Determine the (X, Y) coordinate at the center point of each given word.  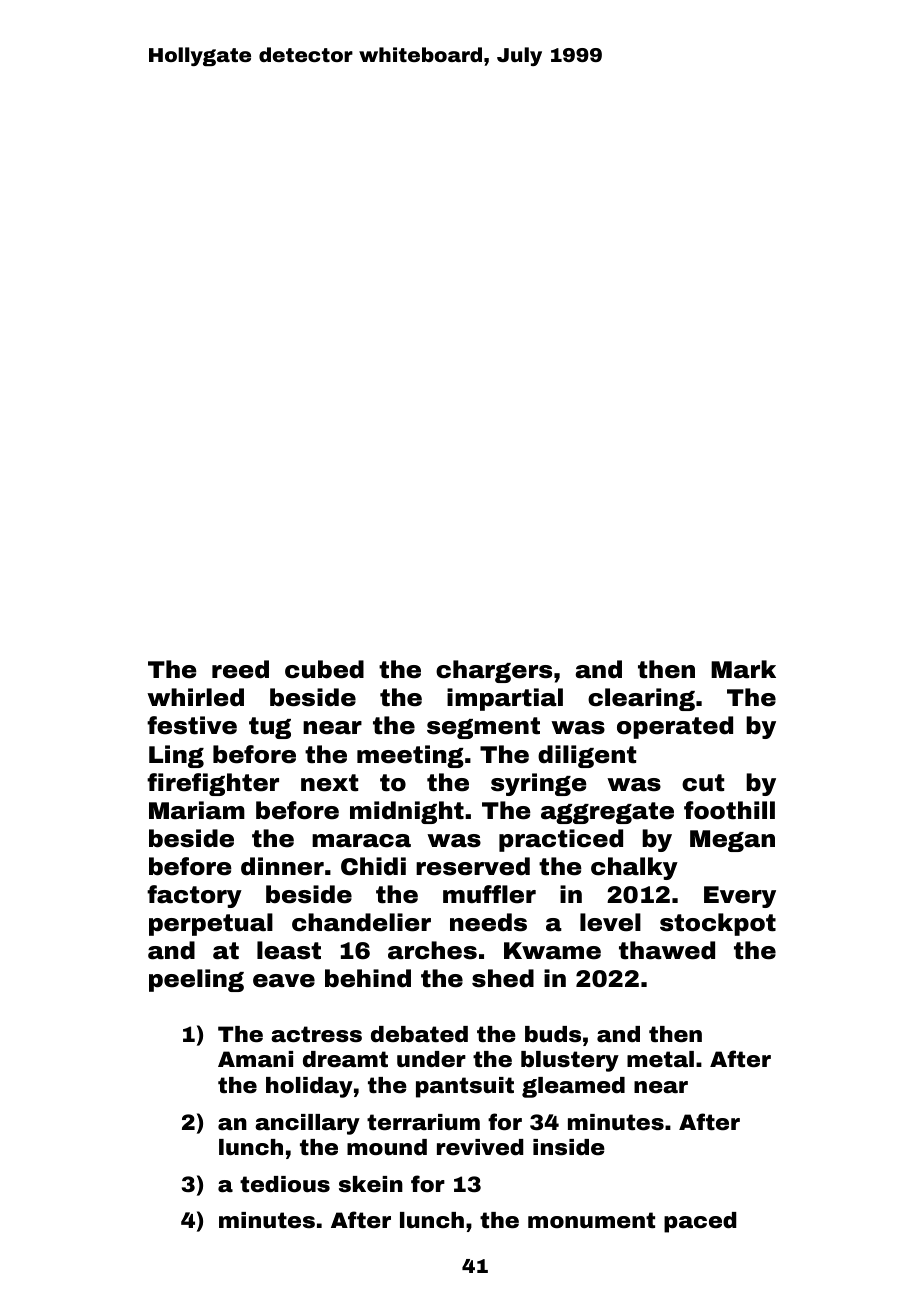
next (329, 783)
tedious (285, 1184)
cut (703, 783)
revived (480, 1147)
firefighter (213, 784)
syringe (539, 784)
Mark (743, 669)
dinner (282, 866)
